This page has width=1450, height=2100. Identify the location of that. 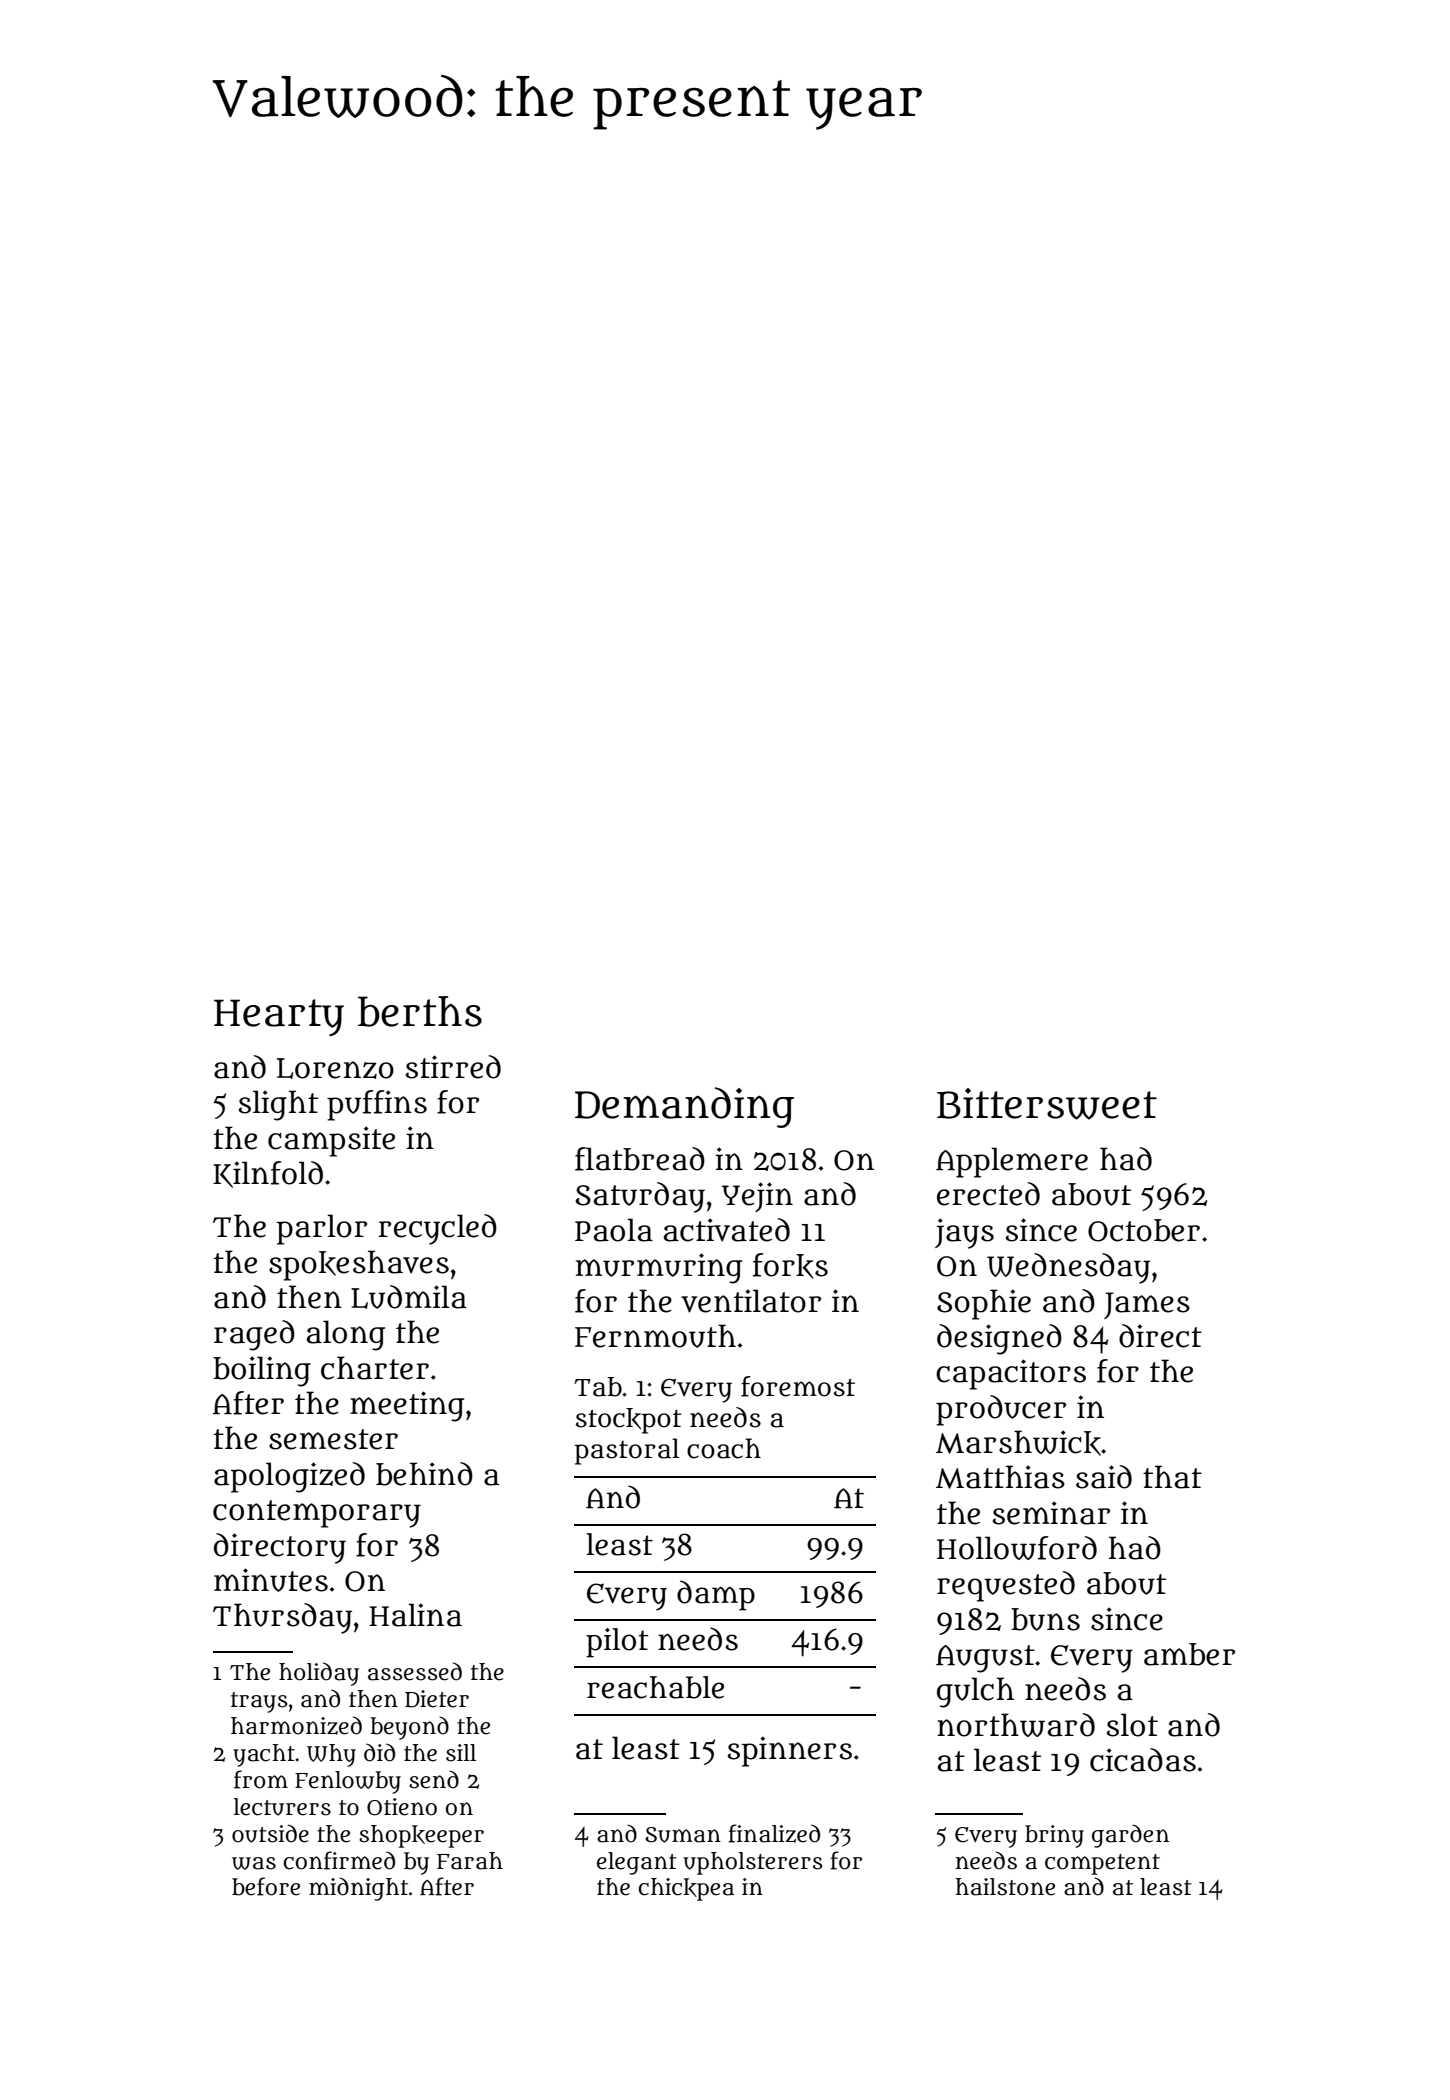
(1172, 1477).
